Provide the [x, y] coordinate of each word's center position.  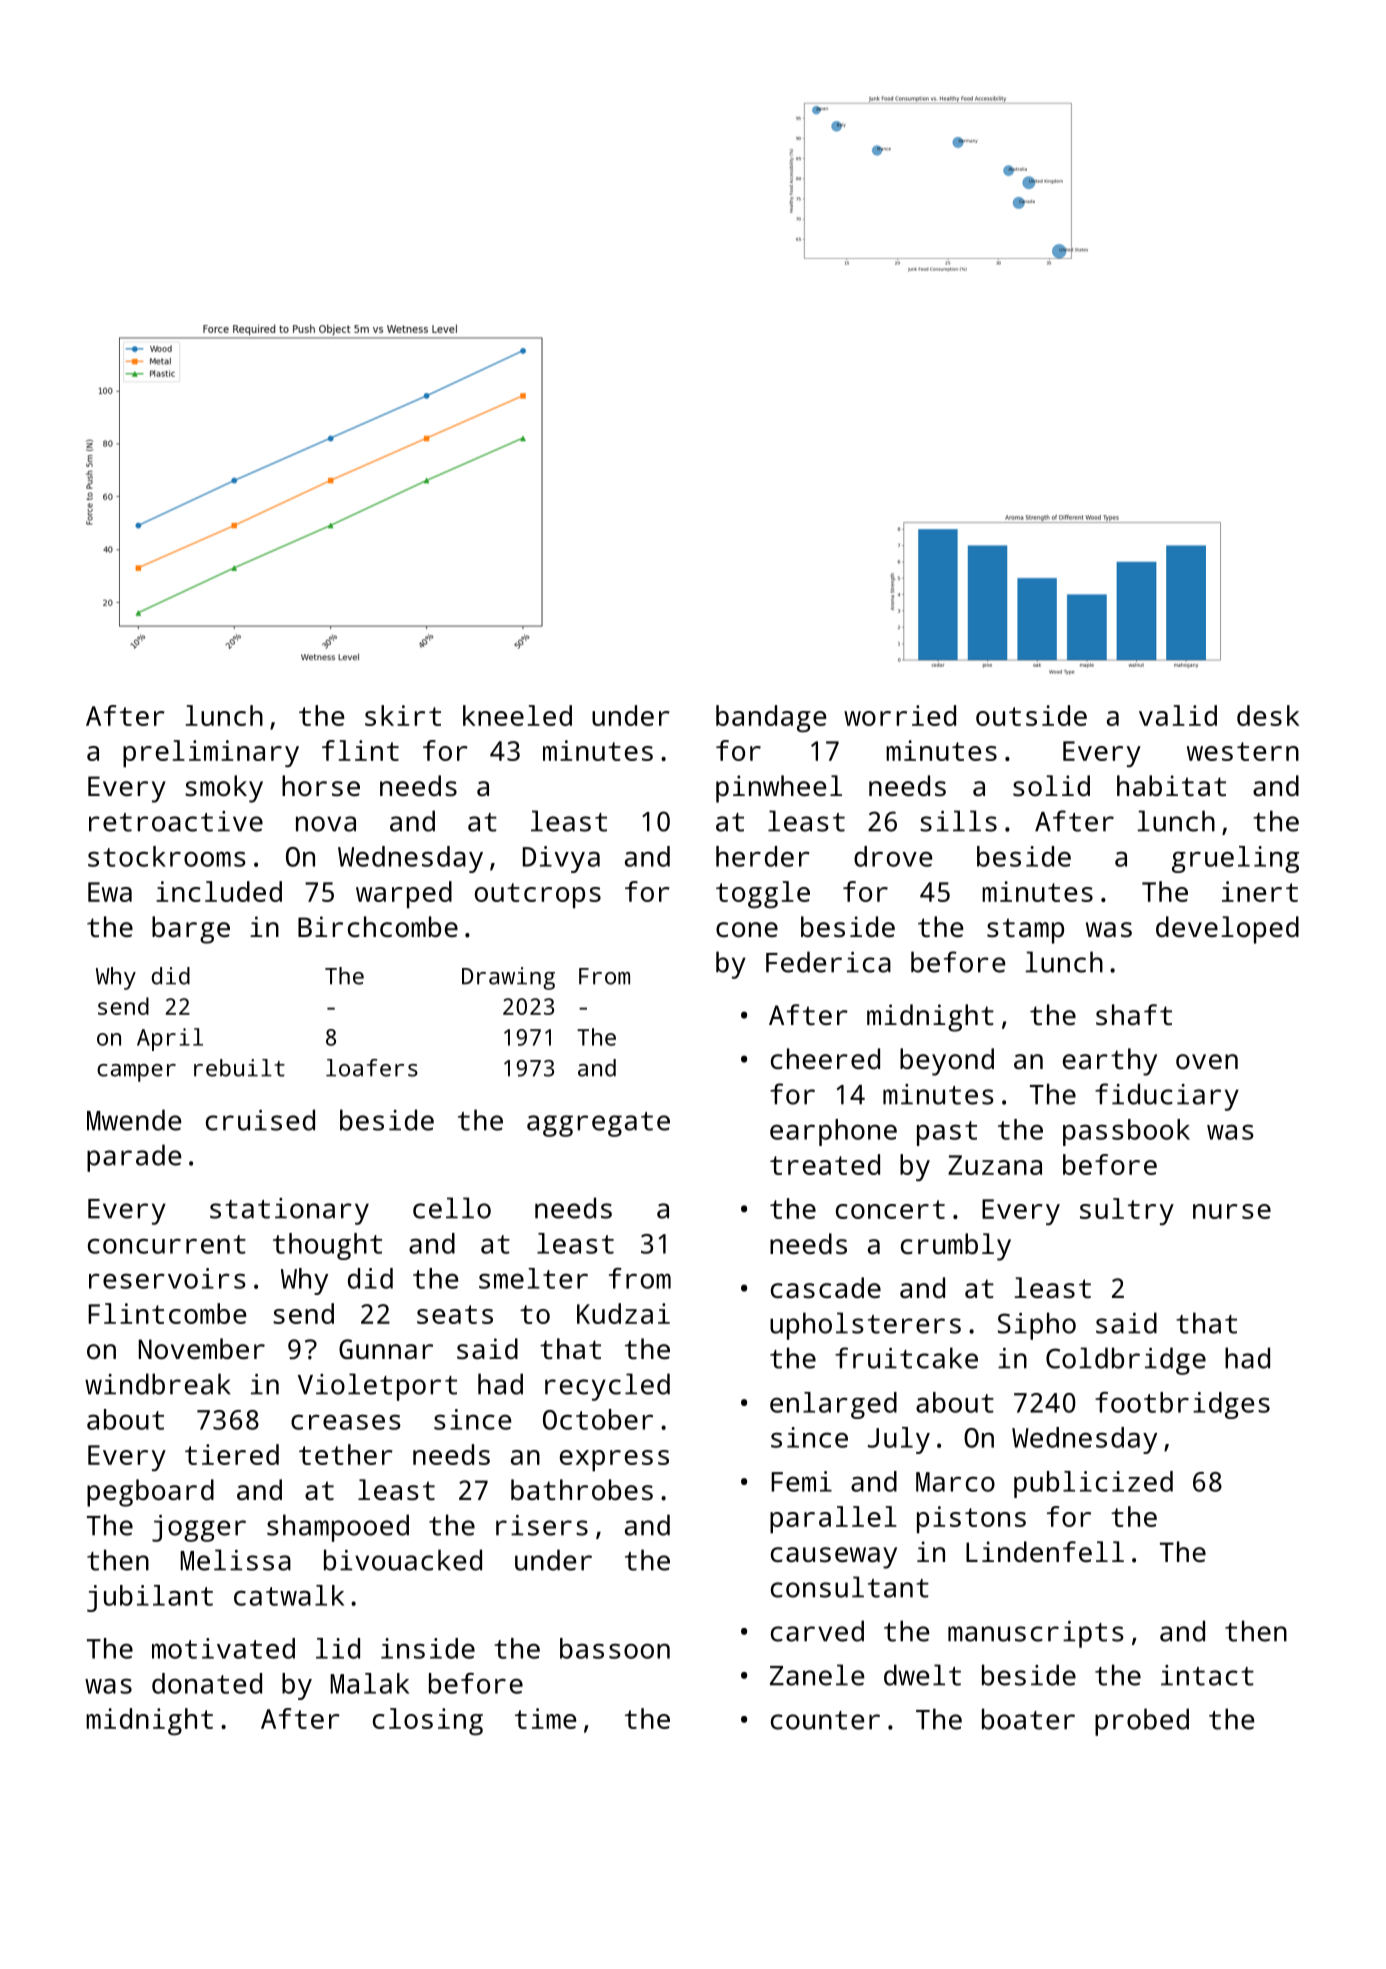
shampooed [338, 1528]
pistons [971, 1520]
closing [428, 1722]
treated [825, 1164]
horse [321, 786]
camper [136, 1073]
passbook [1126, 1132]
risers [542, 1525]
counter [825, 1720]
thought [327, 1246]
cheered [825, 1058]
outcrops [538, 896]
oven [1207, 1061]
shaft [1134, 1014]
